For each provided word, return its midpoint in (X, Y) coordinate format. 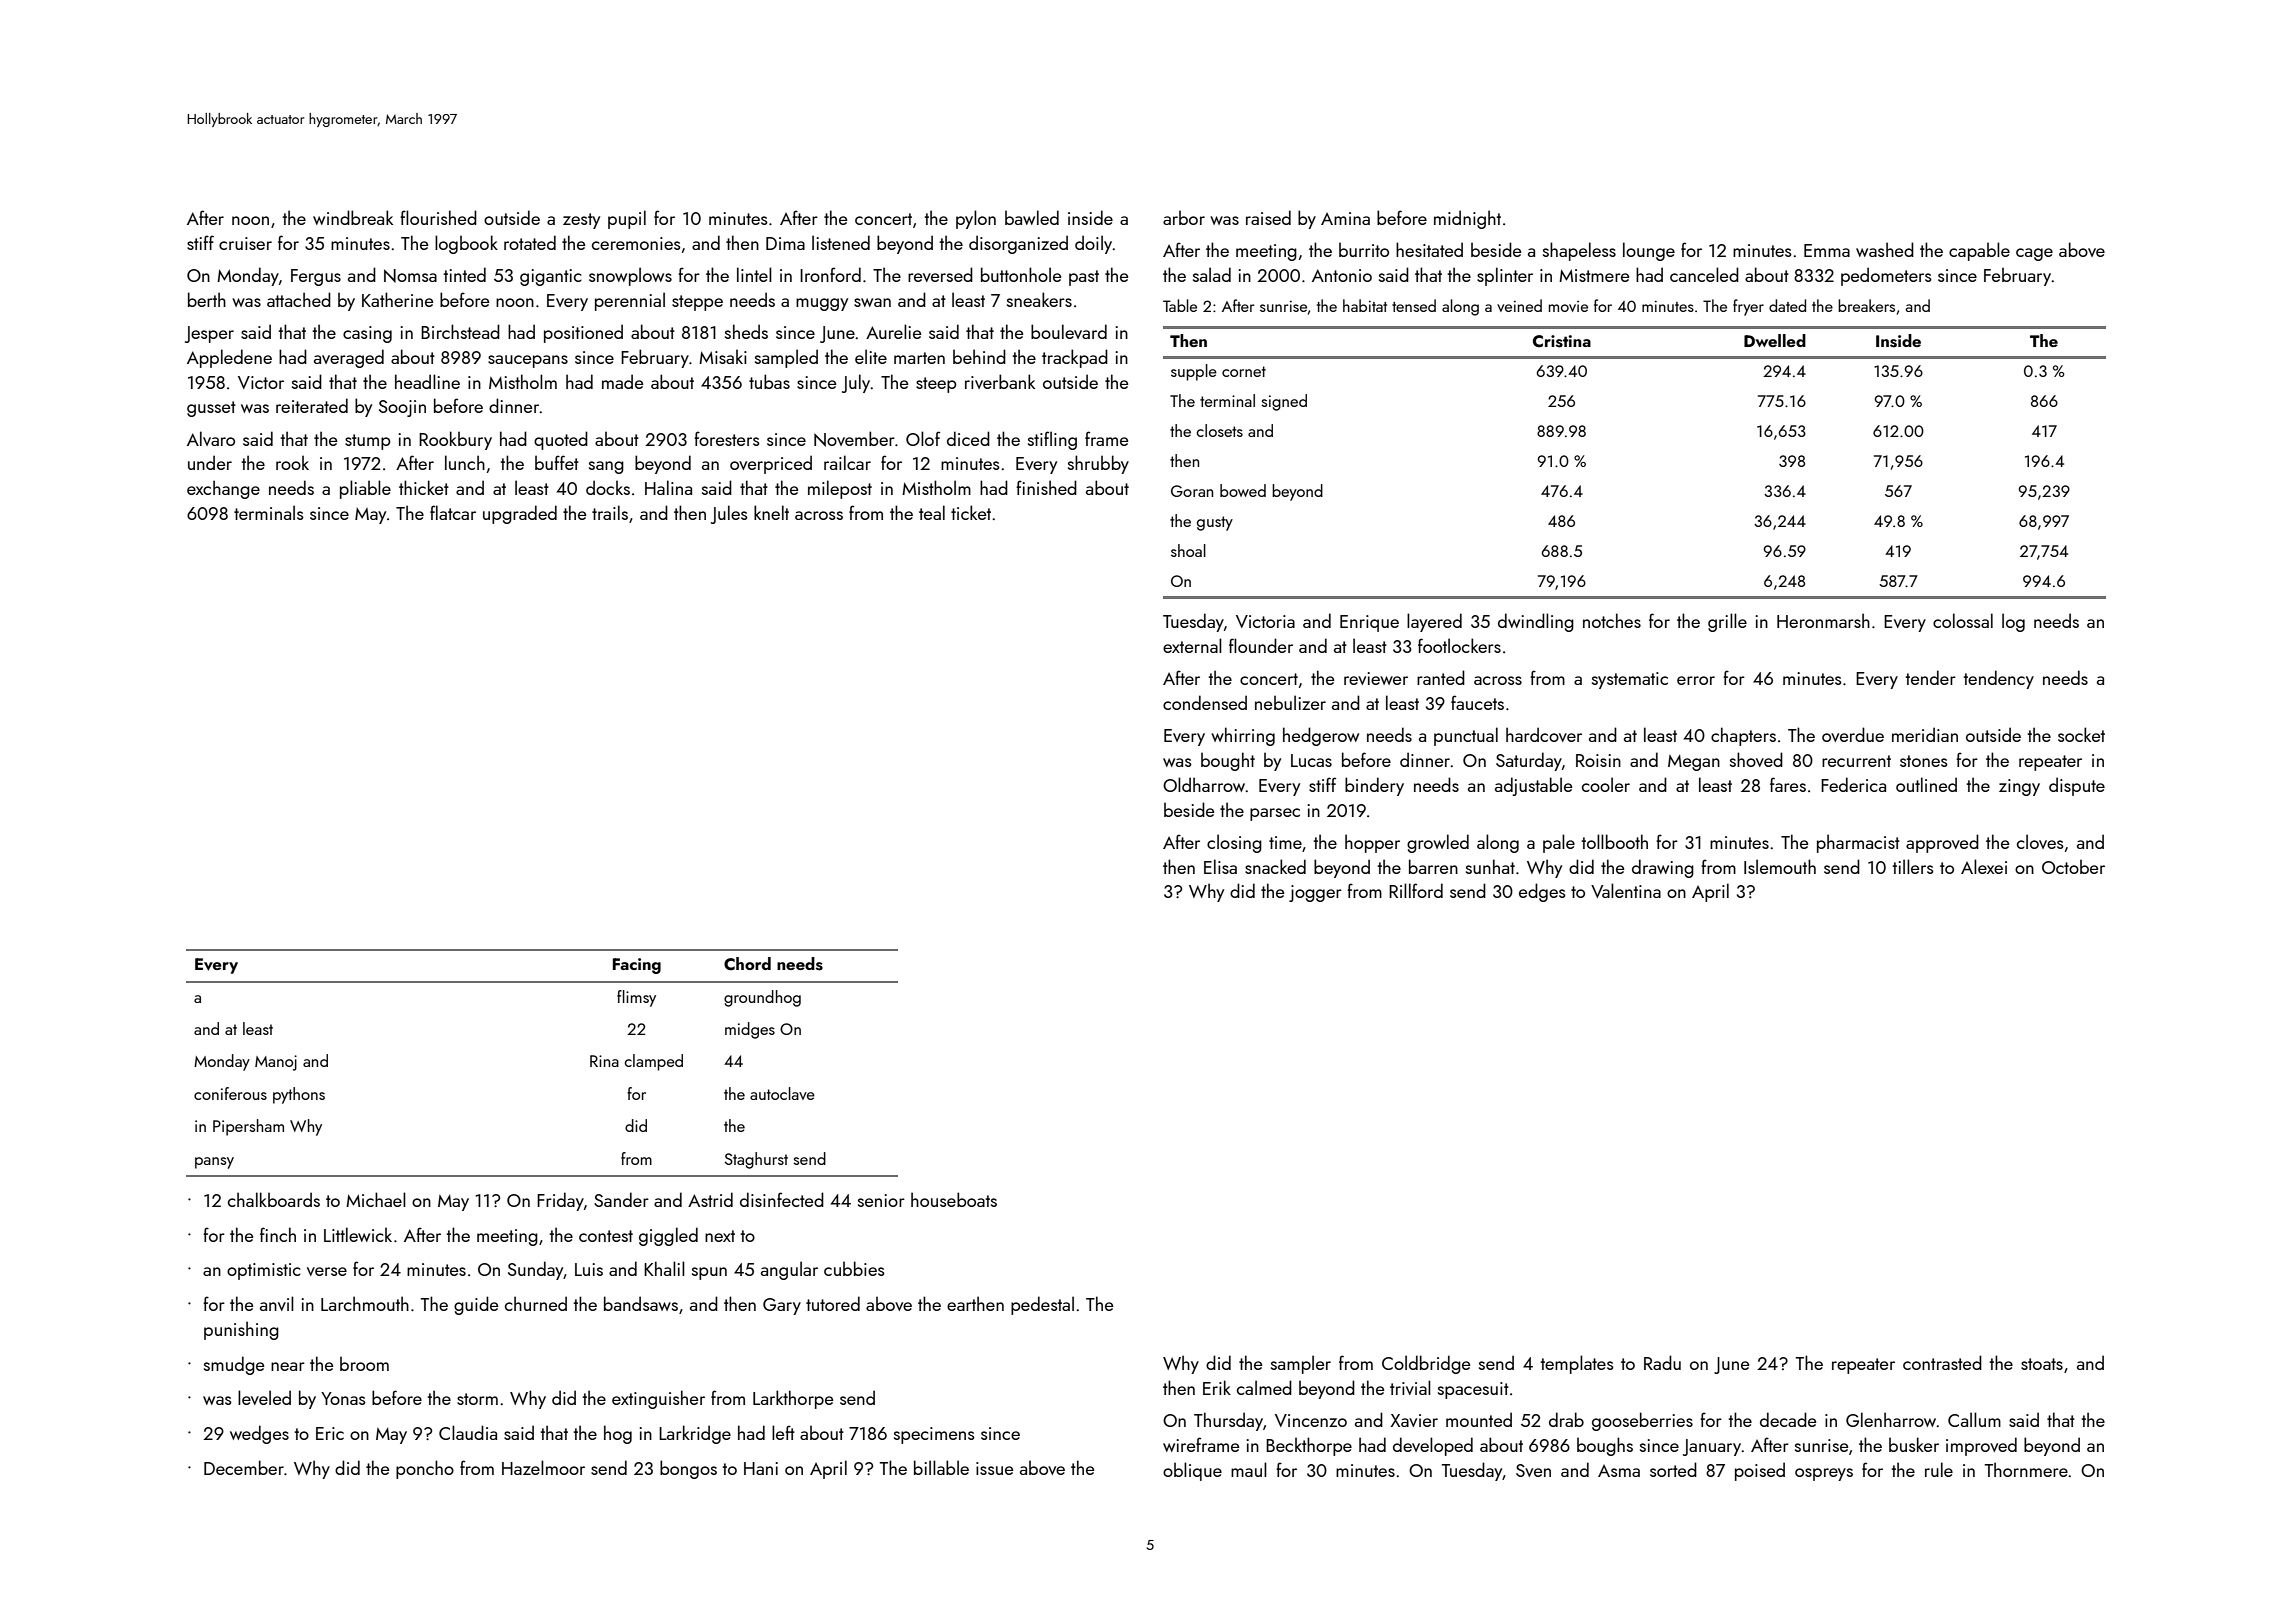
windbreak (353, 217)
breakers (1866, 305)
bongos (688, 1469)
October (2073, 866)
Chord (747, 964)
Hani (761, 1468)
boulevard (1069, 331)
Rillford (1416, 890)
